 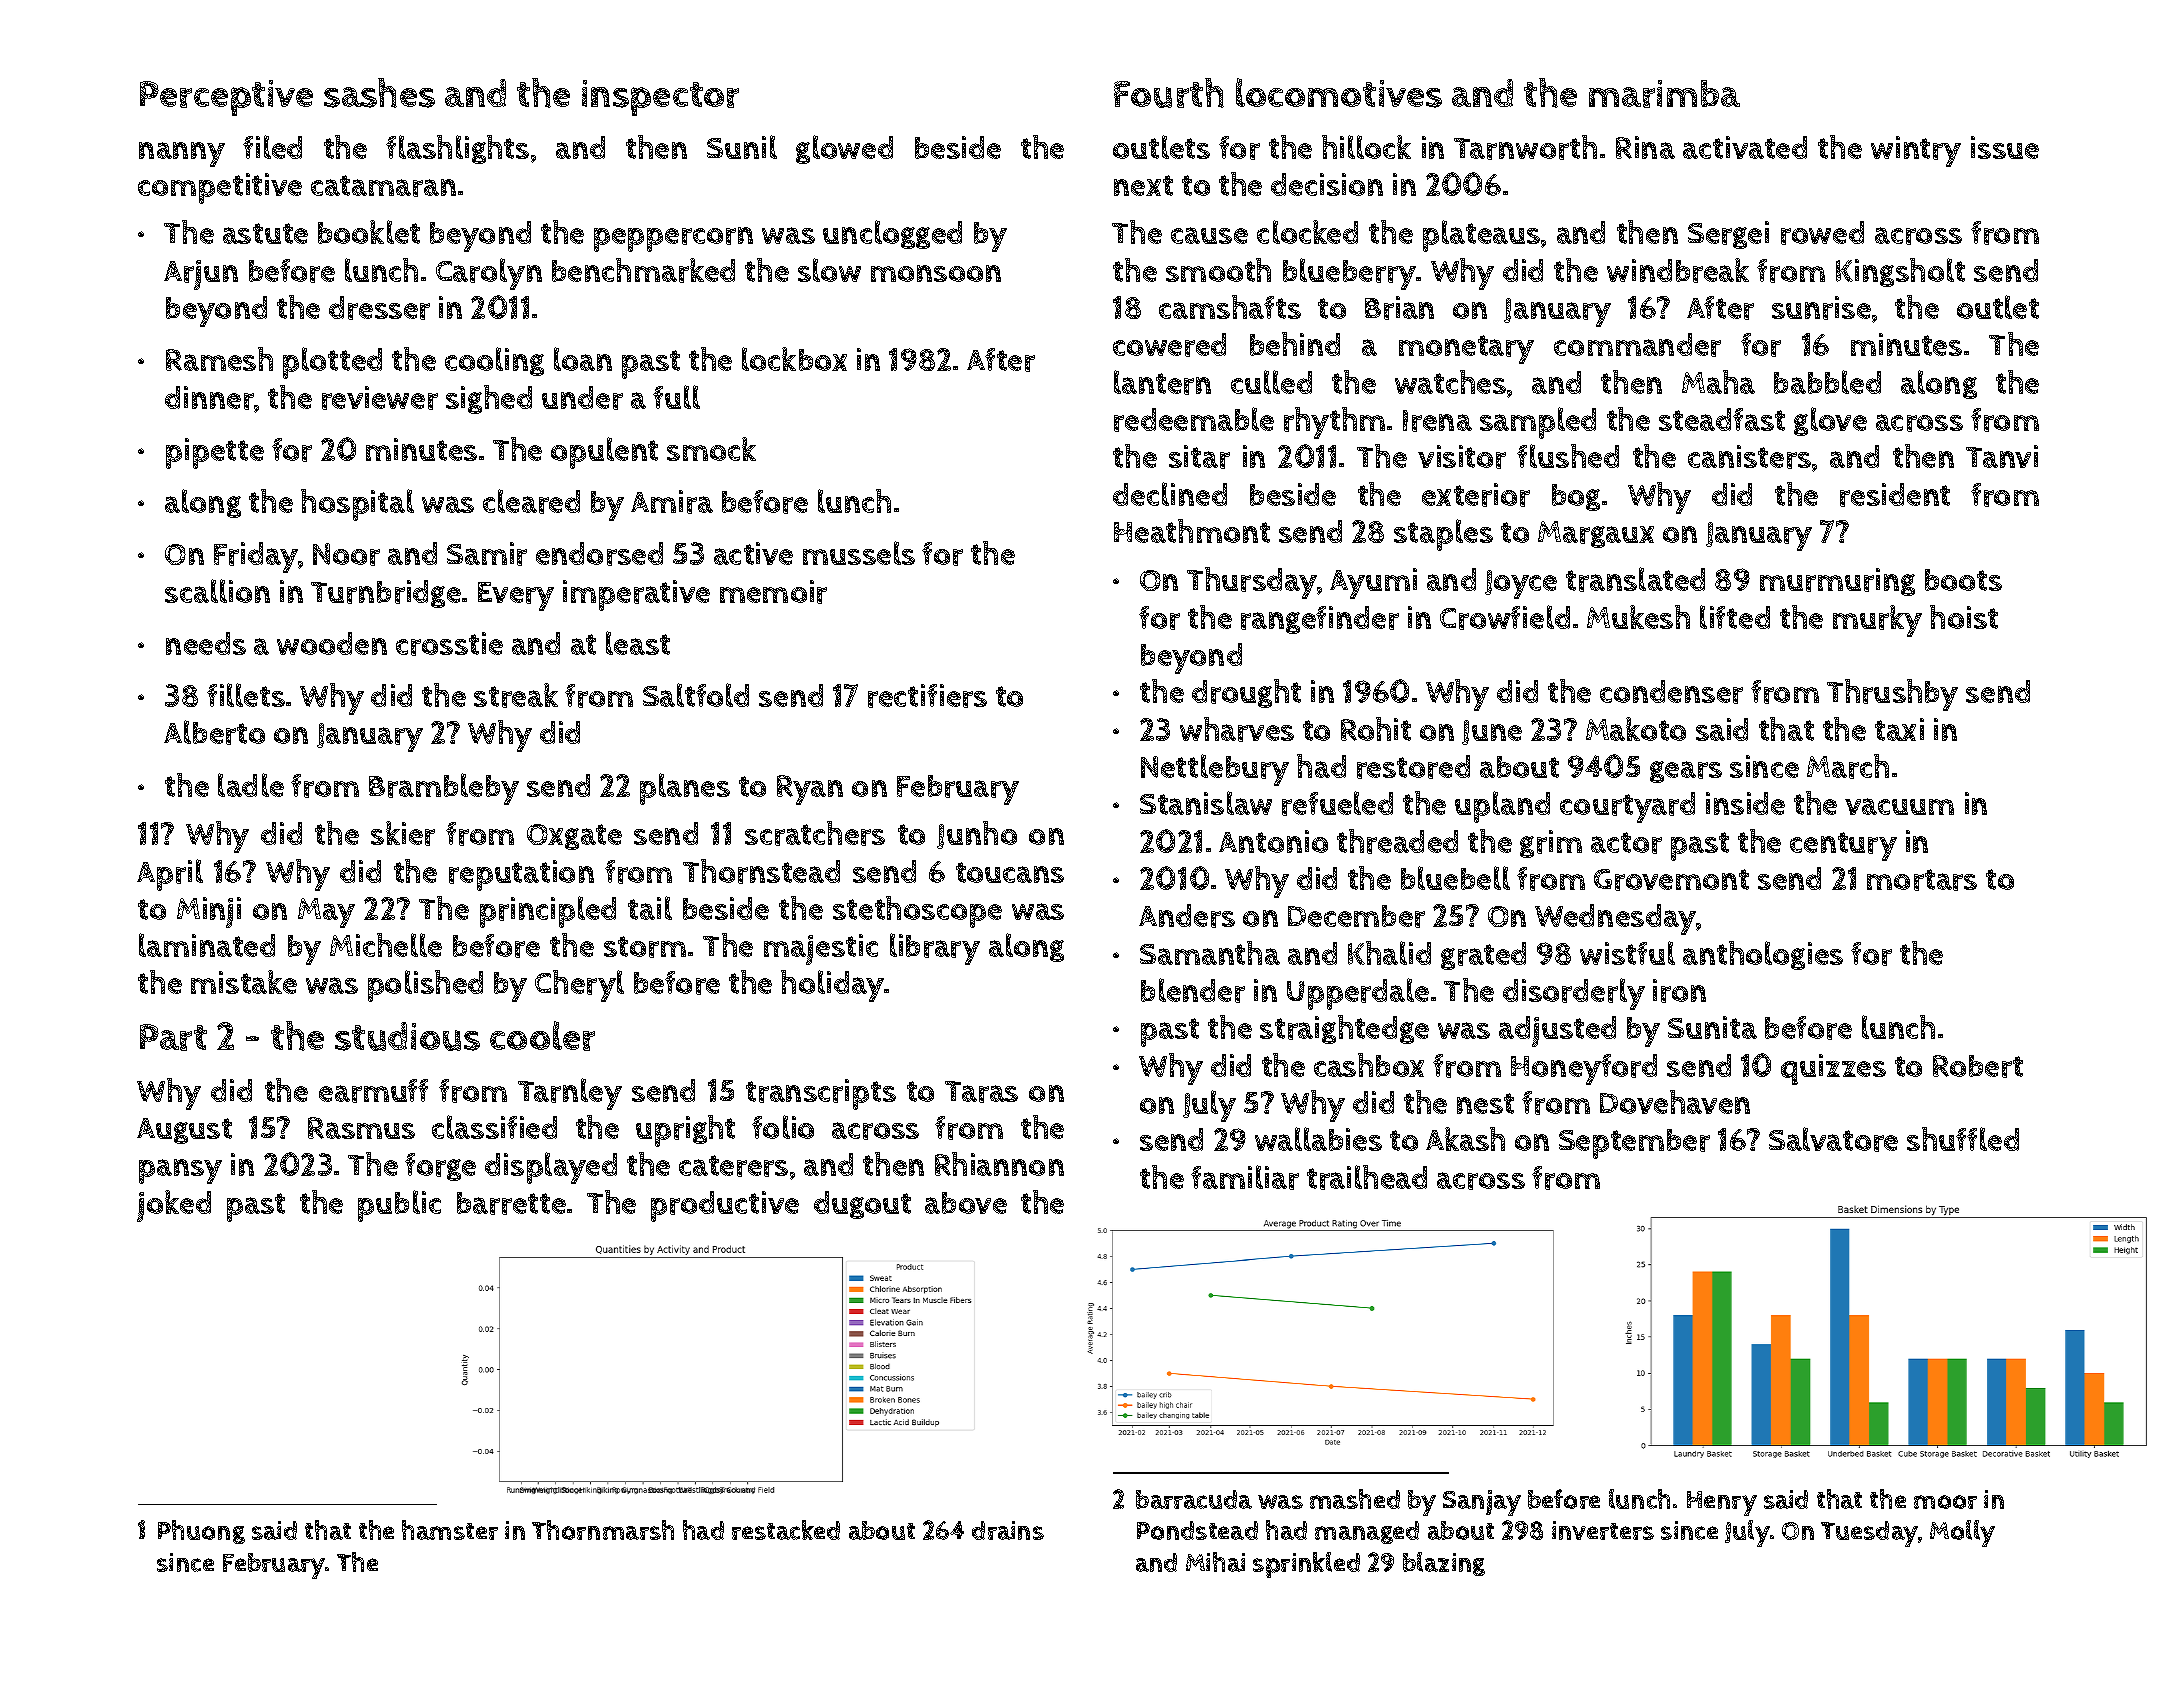 What do you see at coordinates (251, 785) in the page?
I see `ladle` at bounding box center [251, 785].
